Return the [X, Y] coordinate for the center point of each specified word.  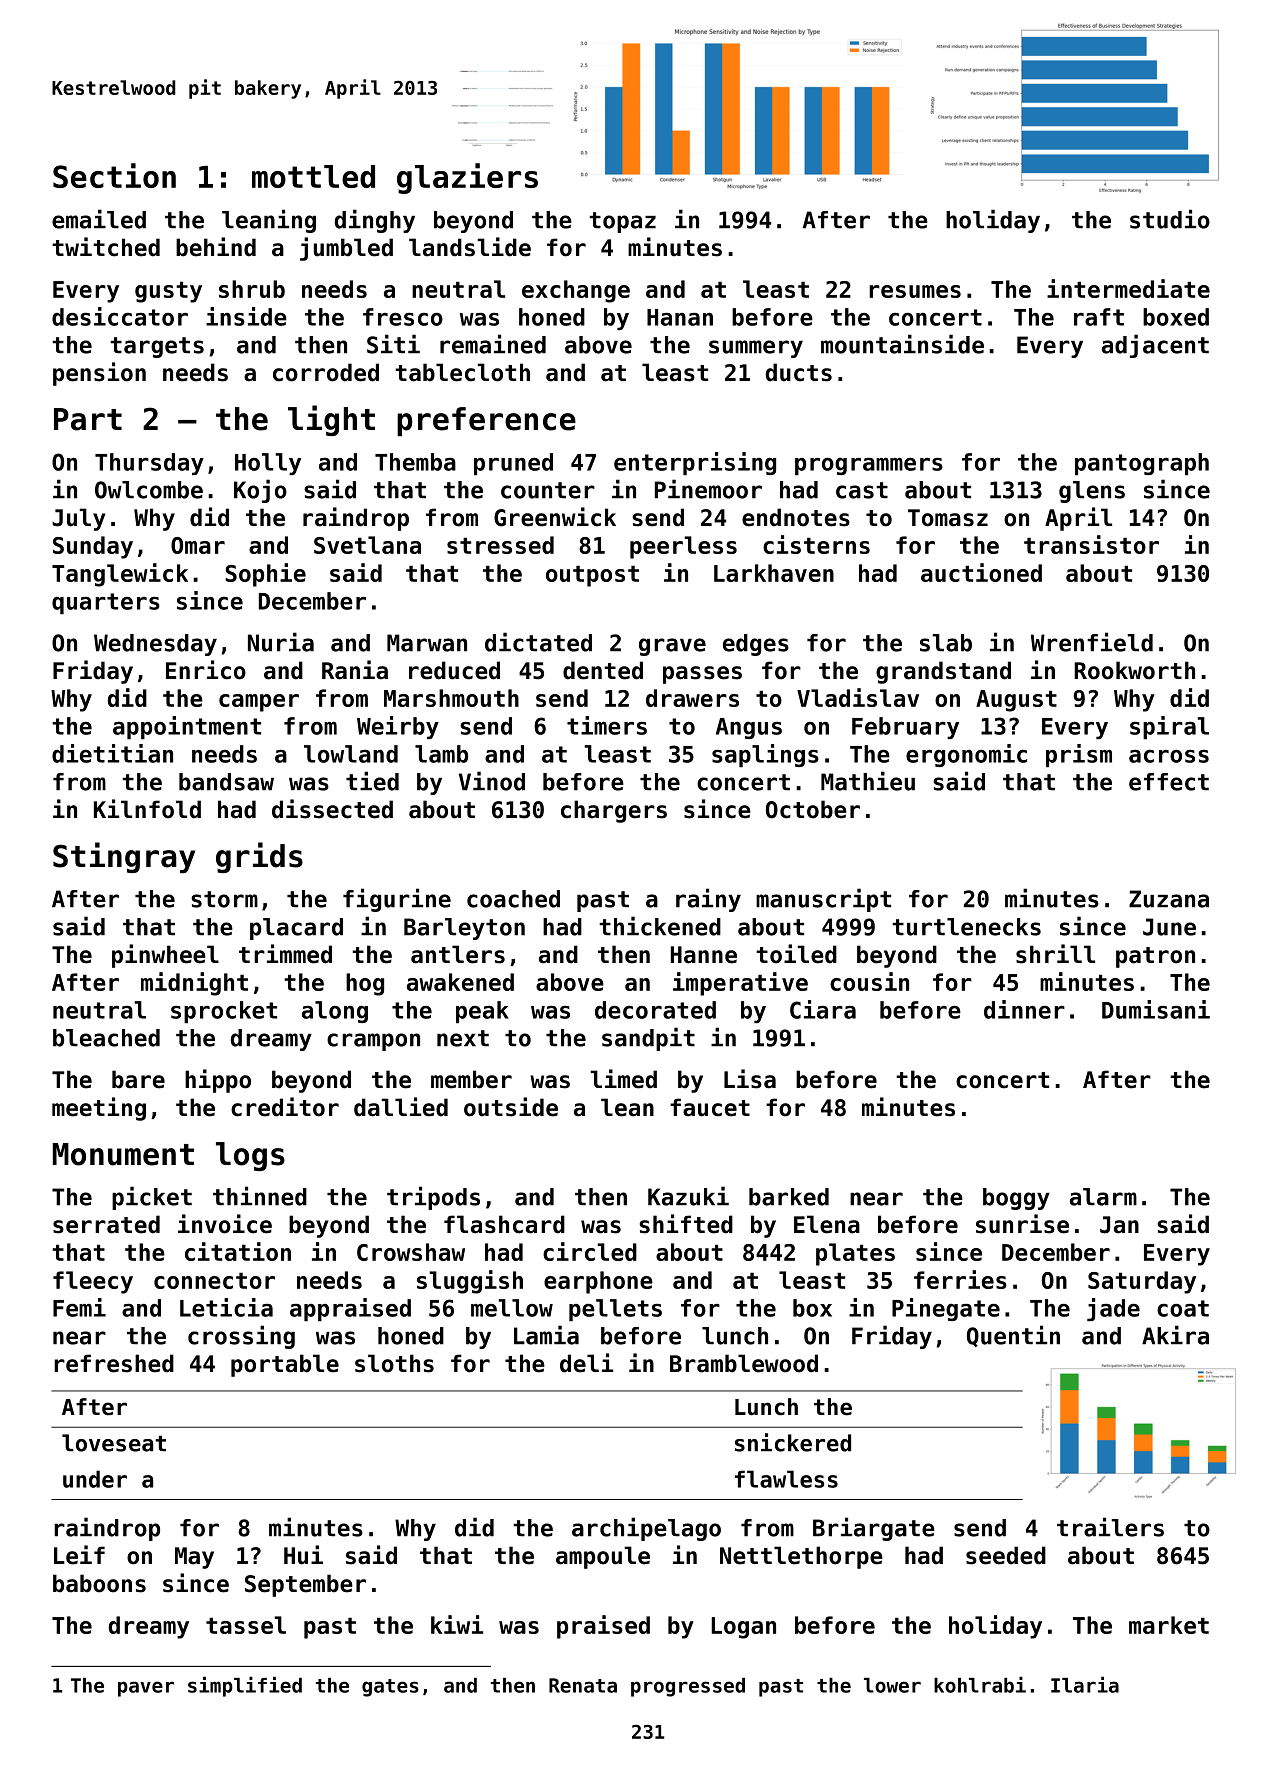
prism [1079, 755]
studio [1170, 219]
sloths [394, 1363]
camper [259, 703]
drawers [692, 698]
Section [114, 175]
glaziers [467, 178]
